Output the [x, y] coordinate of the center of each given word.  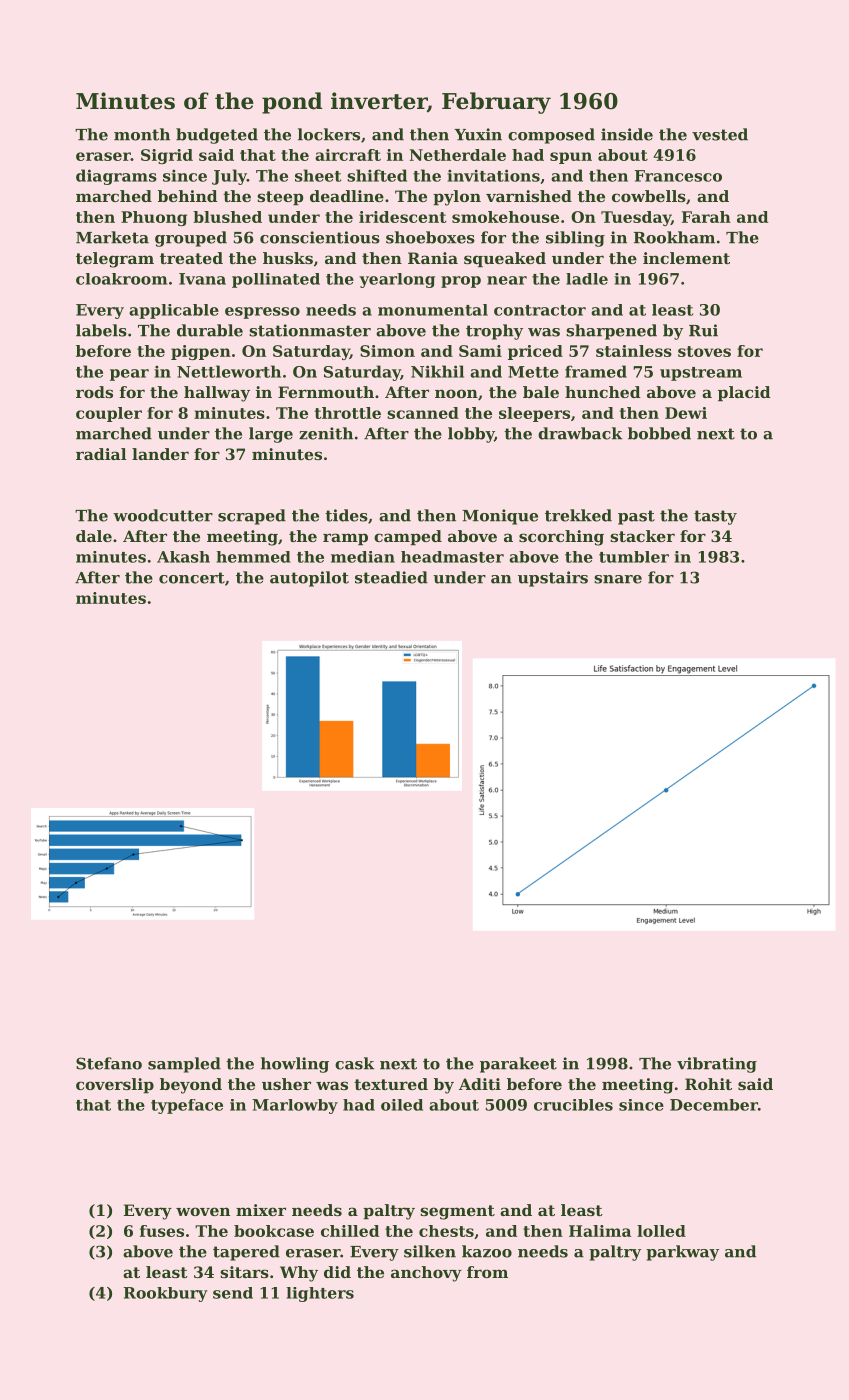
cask [354, 1063]
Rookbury [166, 1294]
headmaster [452, 557]
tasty [715, 517]
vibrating [717, 1065]
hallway [217, 394]
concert [192, 578]
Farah [706, 217]
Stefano [109, 1063]
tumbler [634, 557]
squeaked [505, 260]
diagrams [116, 177]
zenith [326, 433]
